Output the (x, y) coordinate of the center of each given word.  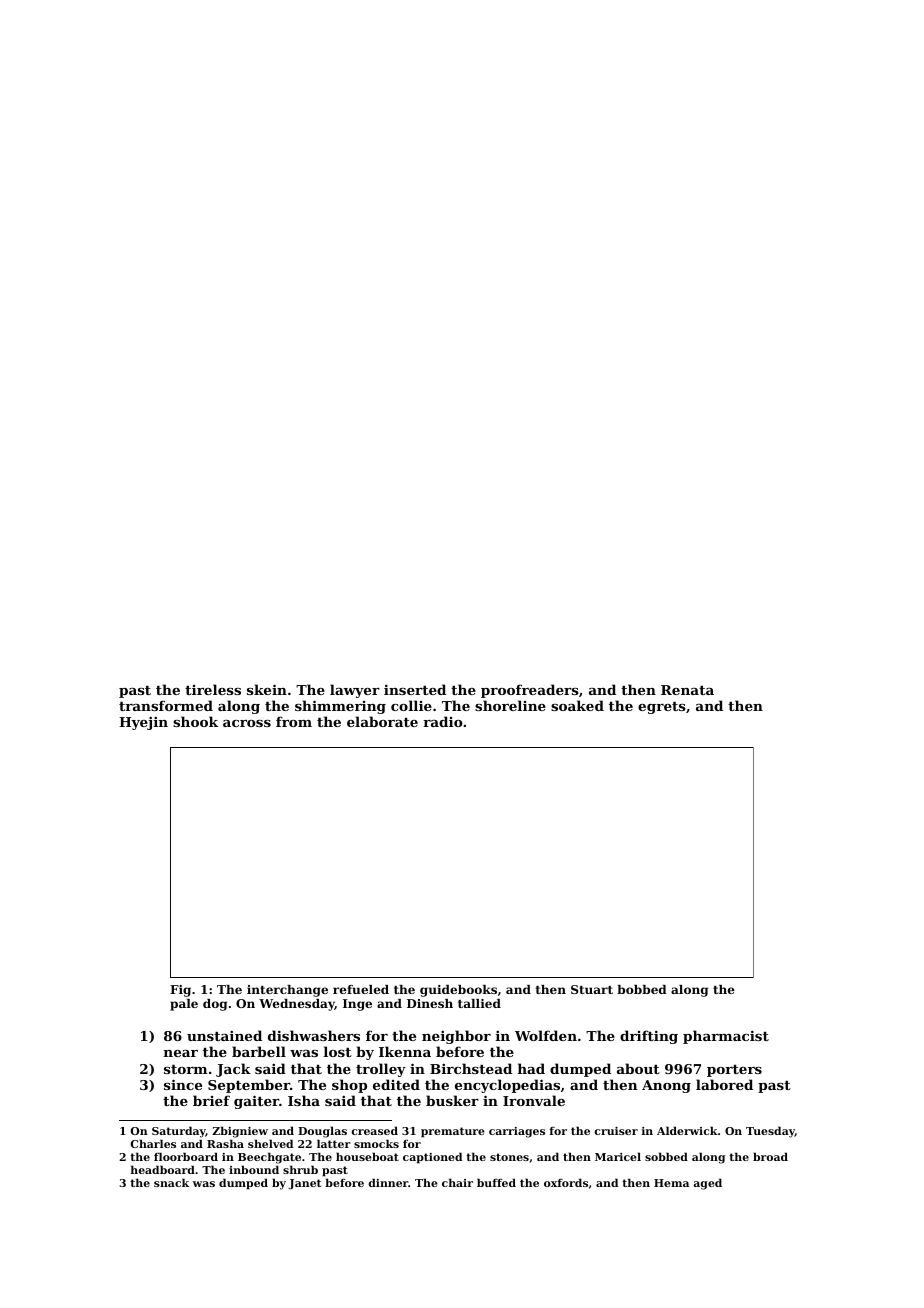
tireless (213, 689)
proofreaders (530, 691)
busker (452, 1100)
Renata (687, 690)
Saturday (179, 1132)
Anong (666, 1086)
